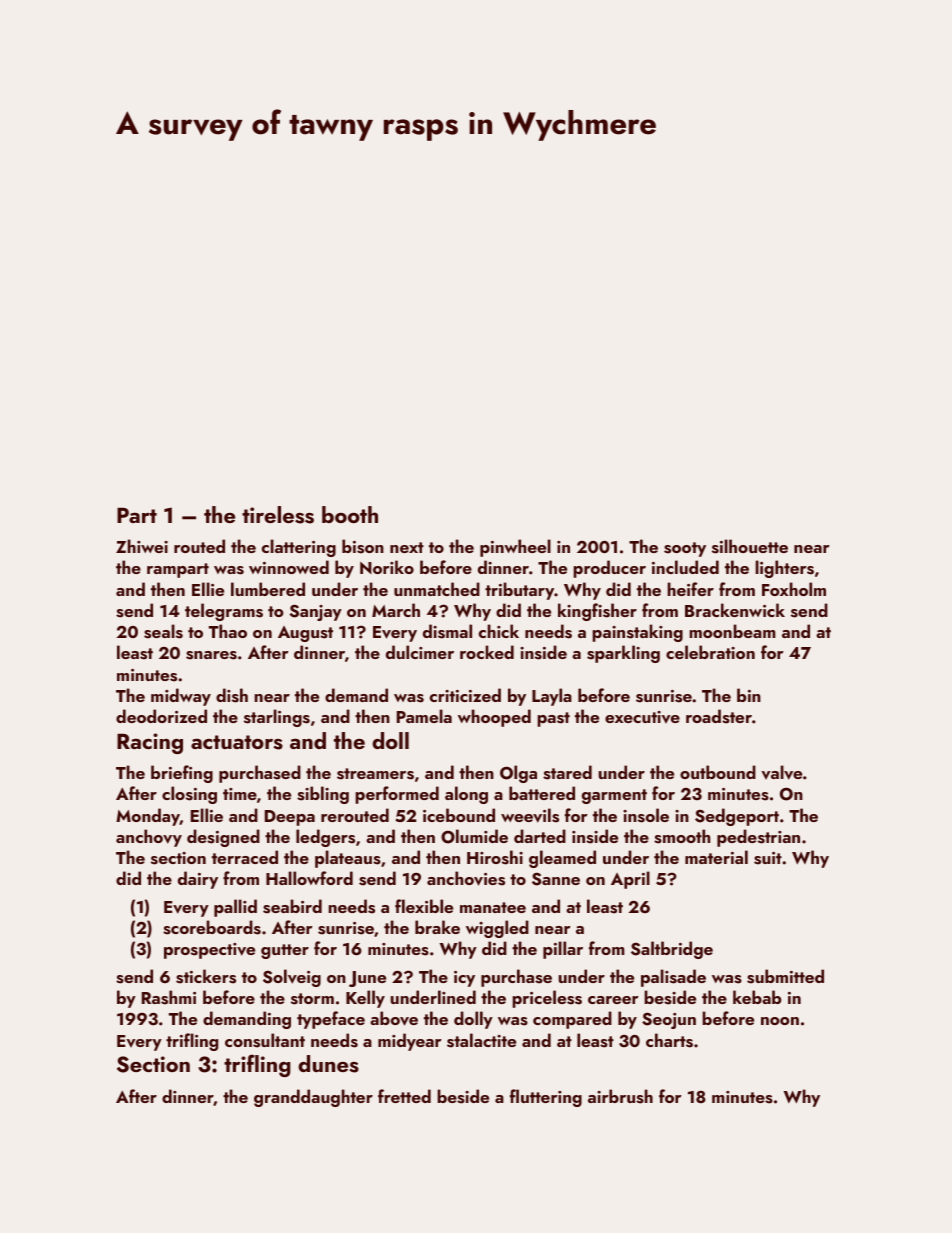 This screenshot has height=1233, width=952. I want to click on outbound, so click(718, 772).
